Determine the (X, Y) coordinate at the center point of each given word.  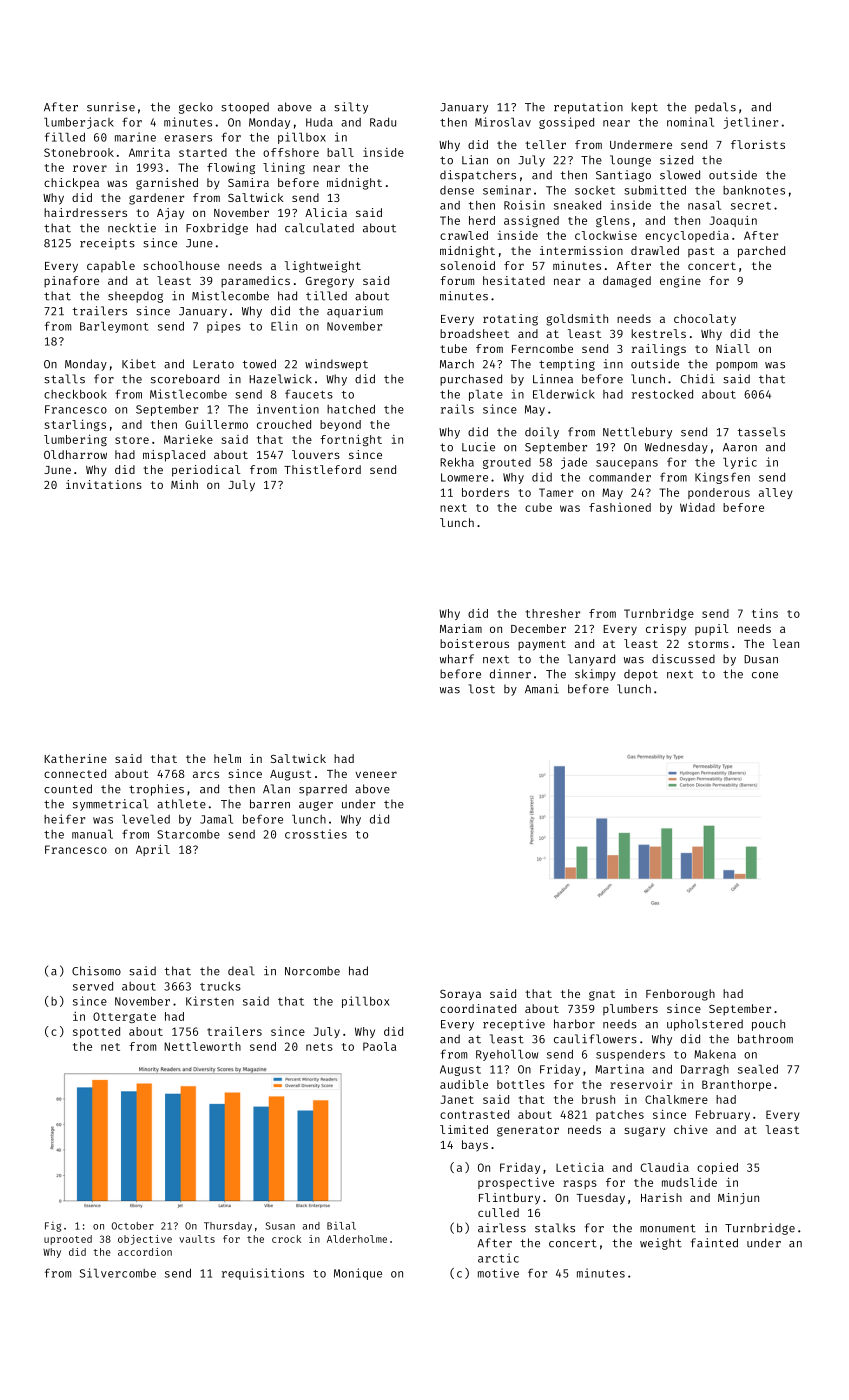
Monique (358, 1274)
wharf (457, 659)
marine (135, 137)
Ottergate (124, 1017)
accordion (145, 1252)
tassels (761, 432)
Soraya (460, 995)
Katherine (75, 758)
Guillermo (216, 424)
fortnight (351, 440)
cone (765, 675)
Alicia (326, 212)
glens (613, 221)
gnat (602, 995)
